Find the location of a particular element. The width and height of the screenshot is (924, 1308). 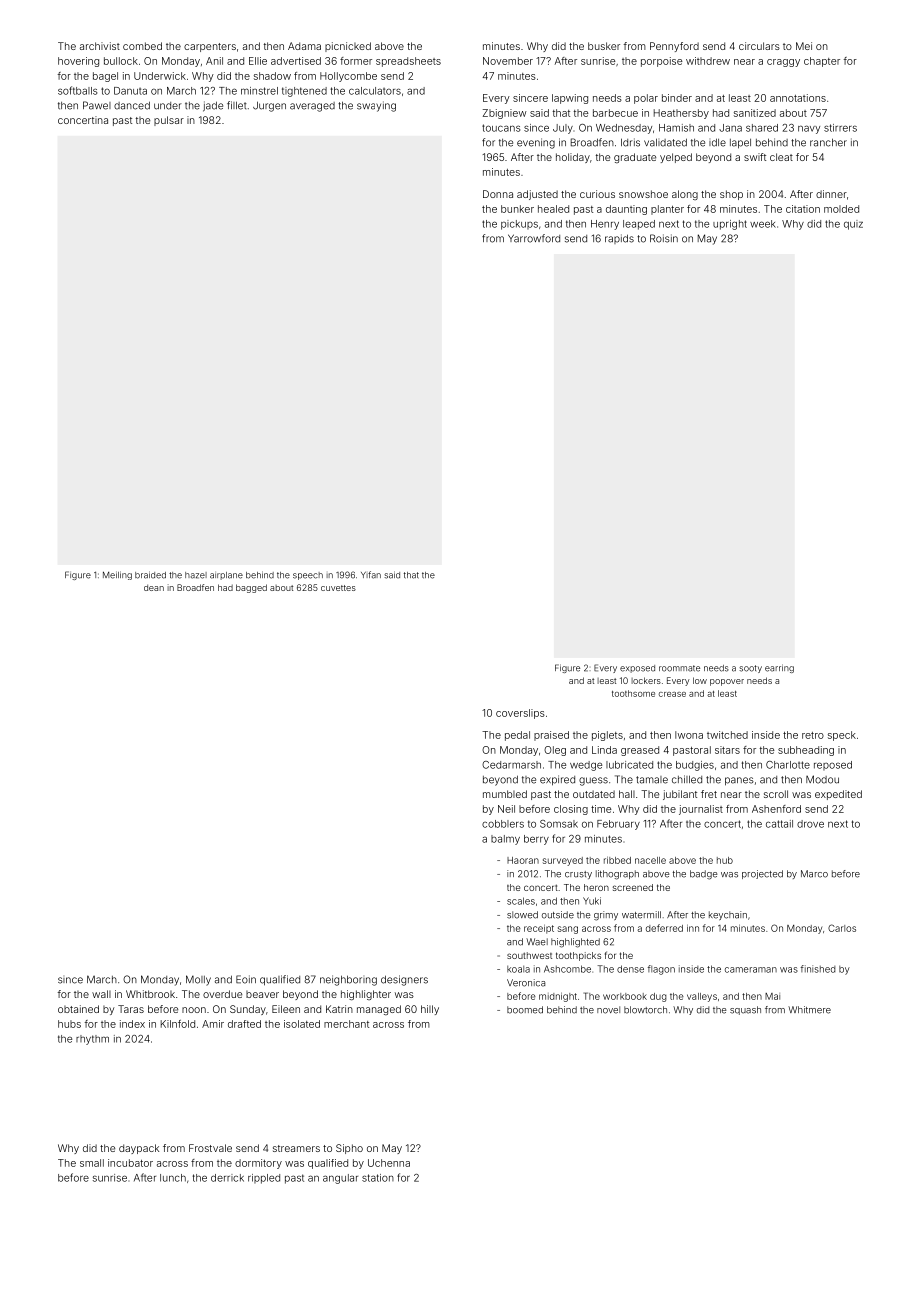

Yarrowford is located at coordinates (534, 238).
